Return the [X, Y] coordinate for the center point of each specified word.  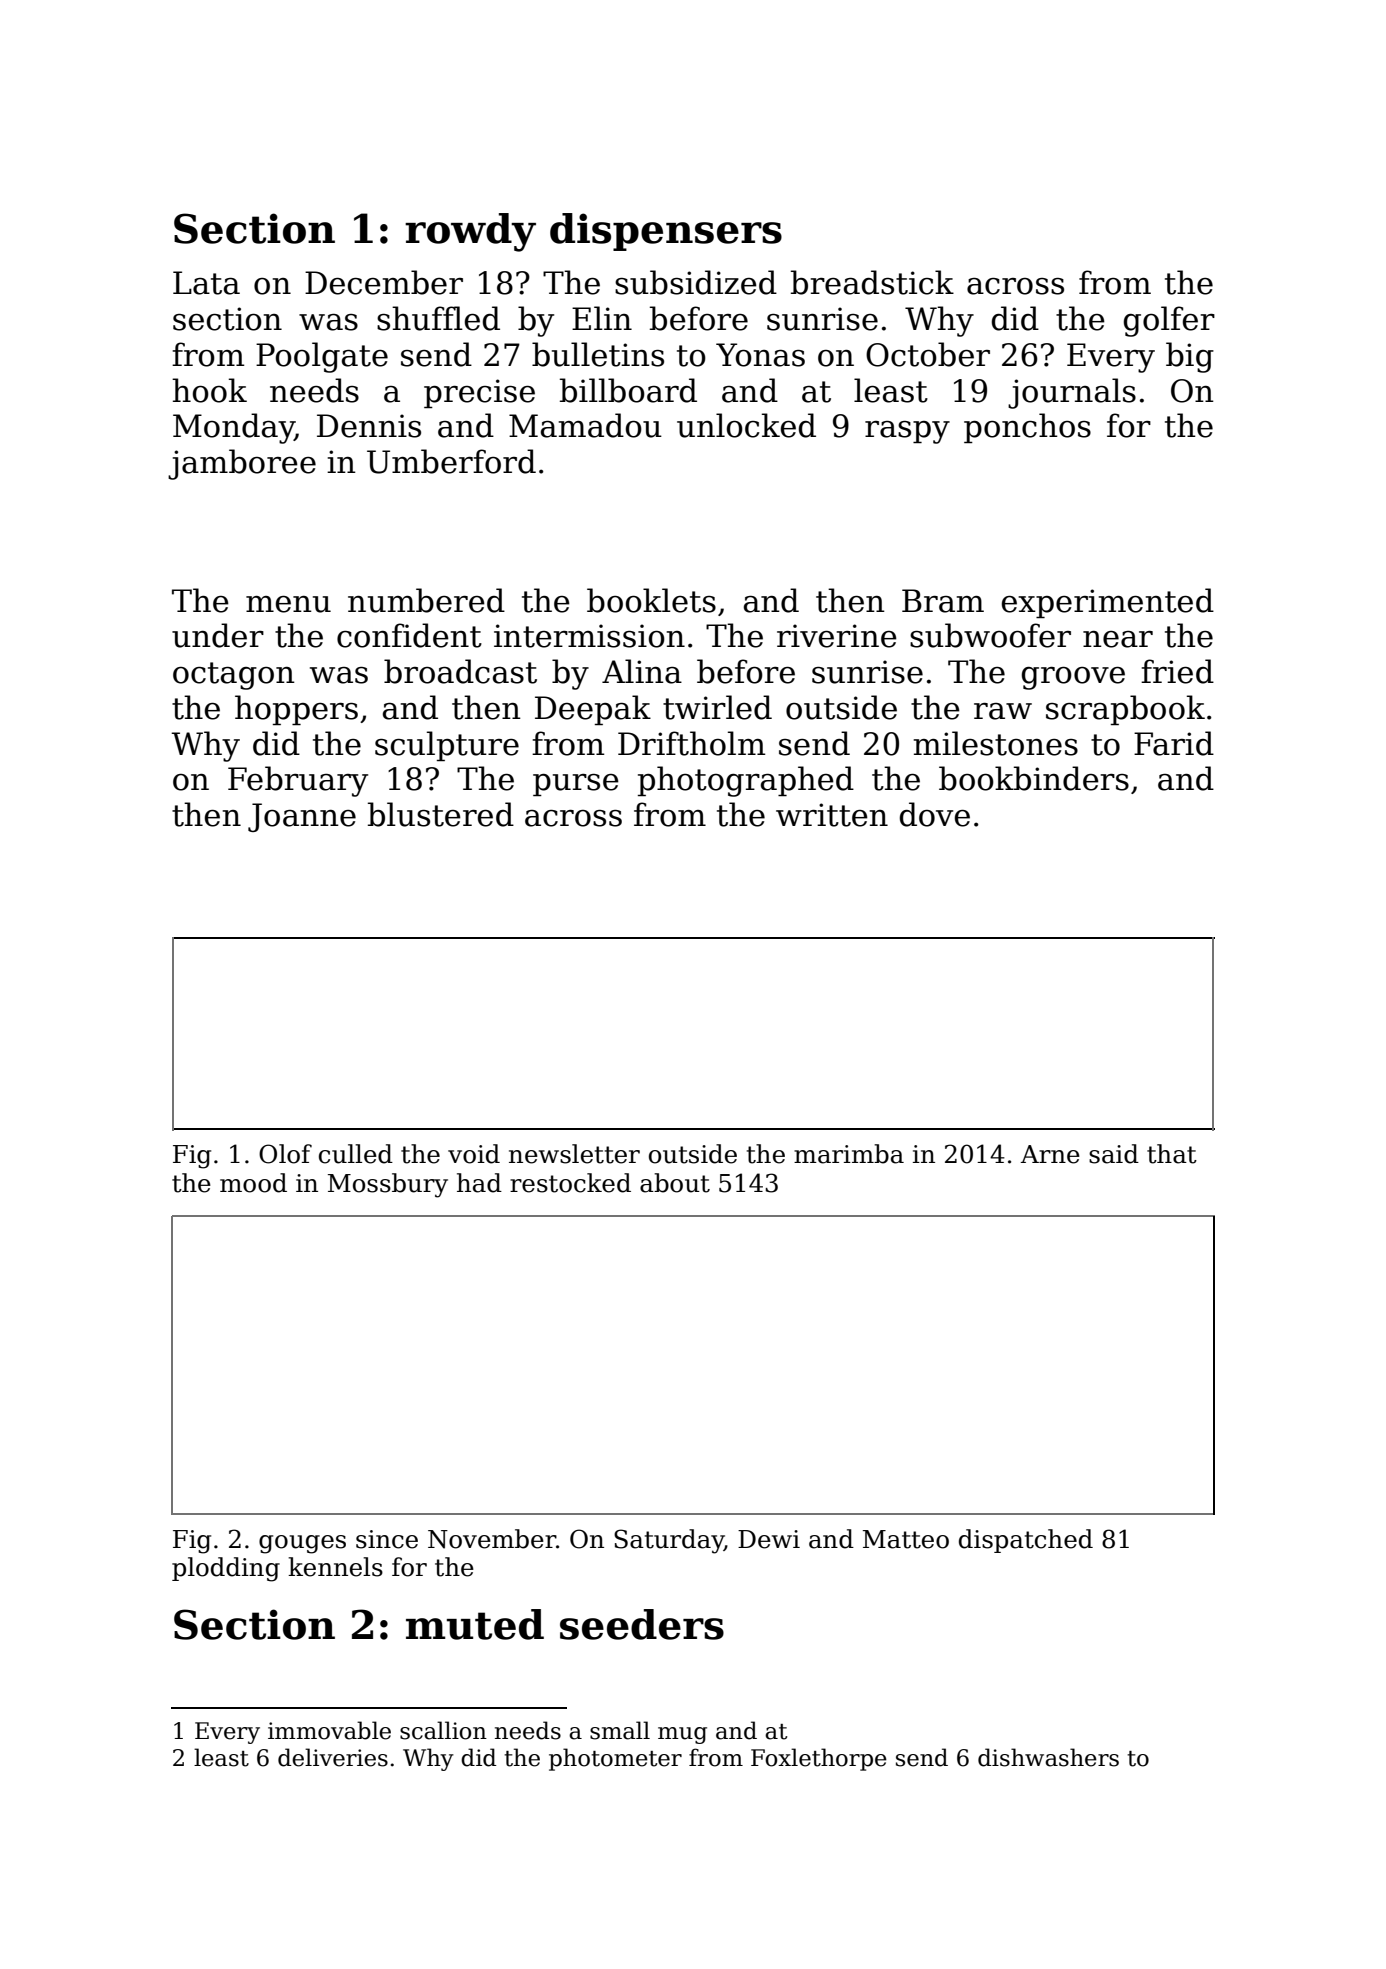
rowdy [470, 232]
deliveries [333, 1757]
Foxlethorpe [819, 1759]
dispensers [666, 232]
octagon [234, 676]
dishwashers [1048, 1757]
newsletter [574, 1154]
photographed [746, 781]
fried [1177, 671]
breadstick [872, 282]
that [1172, 1154]
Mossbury [388, 1185]
